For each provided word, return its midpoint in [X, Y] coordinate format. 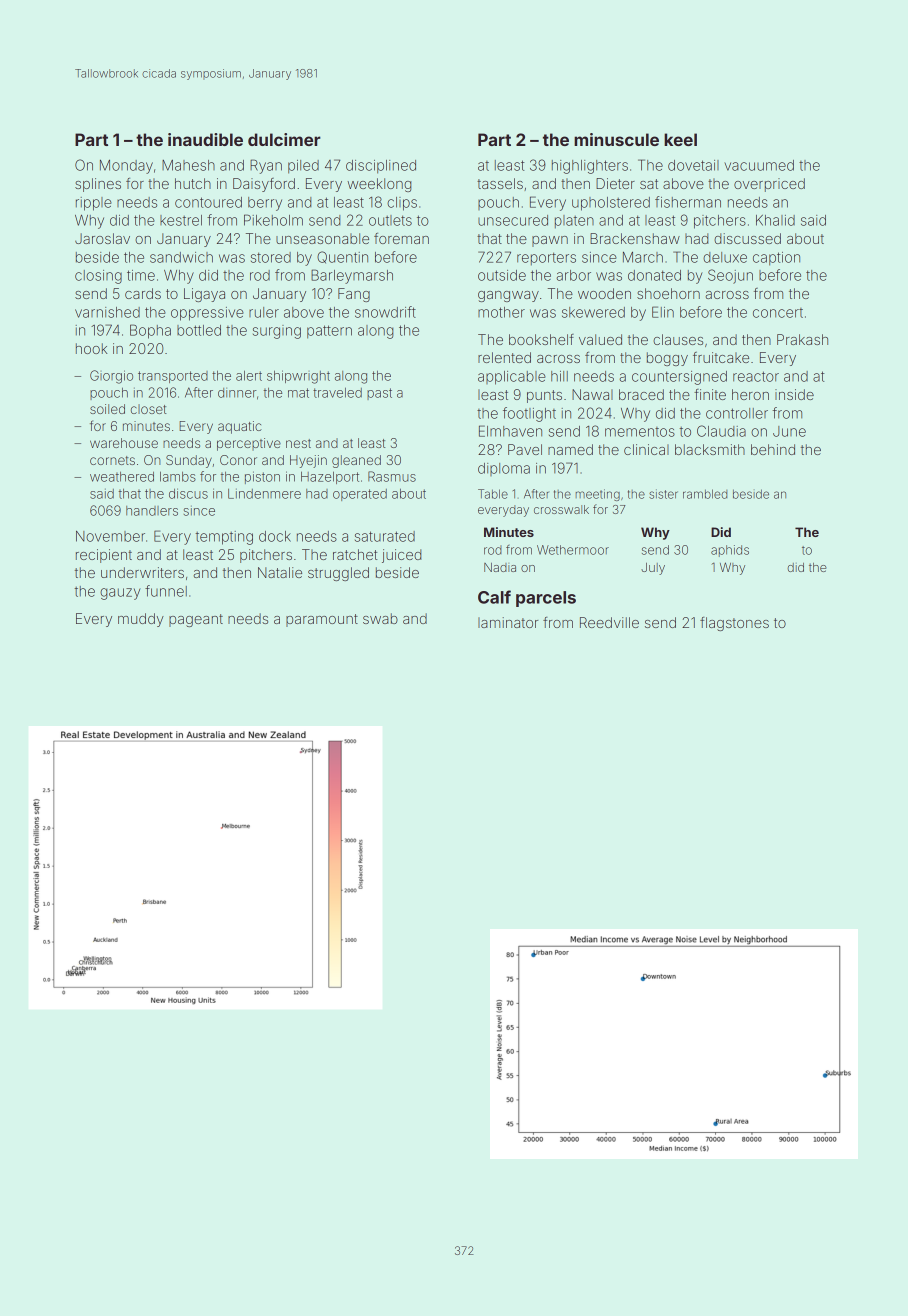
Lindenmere [264, 494]
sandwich [181, 257]
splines [98, 185]
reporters [546, 259]
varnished [107, 312]
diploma [504, 469]
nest [298, 443]
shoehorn [668, 293]
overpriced [769, 185]
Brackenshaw [635, 238]
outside [502, 275]
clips [402, 204]
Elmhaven [510, 431]
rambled [705, 494]
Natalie [280, 572]
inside [794, 394]
